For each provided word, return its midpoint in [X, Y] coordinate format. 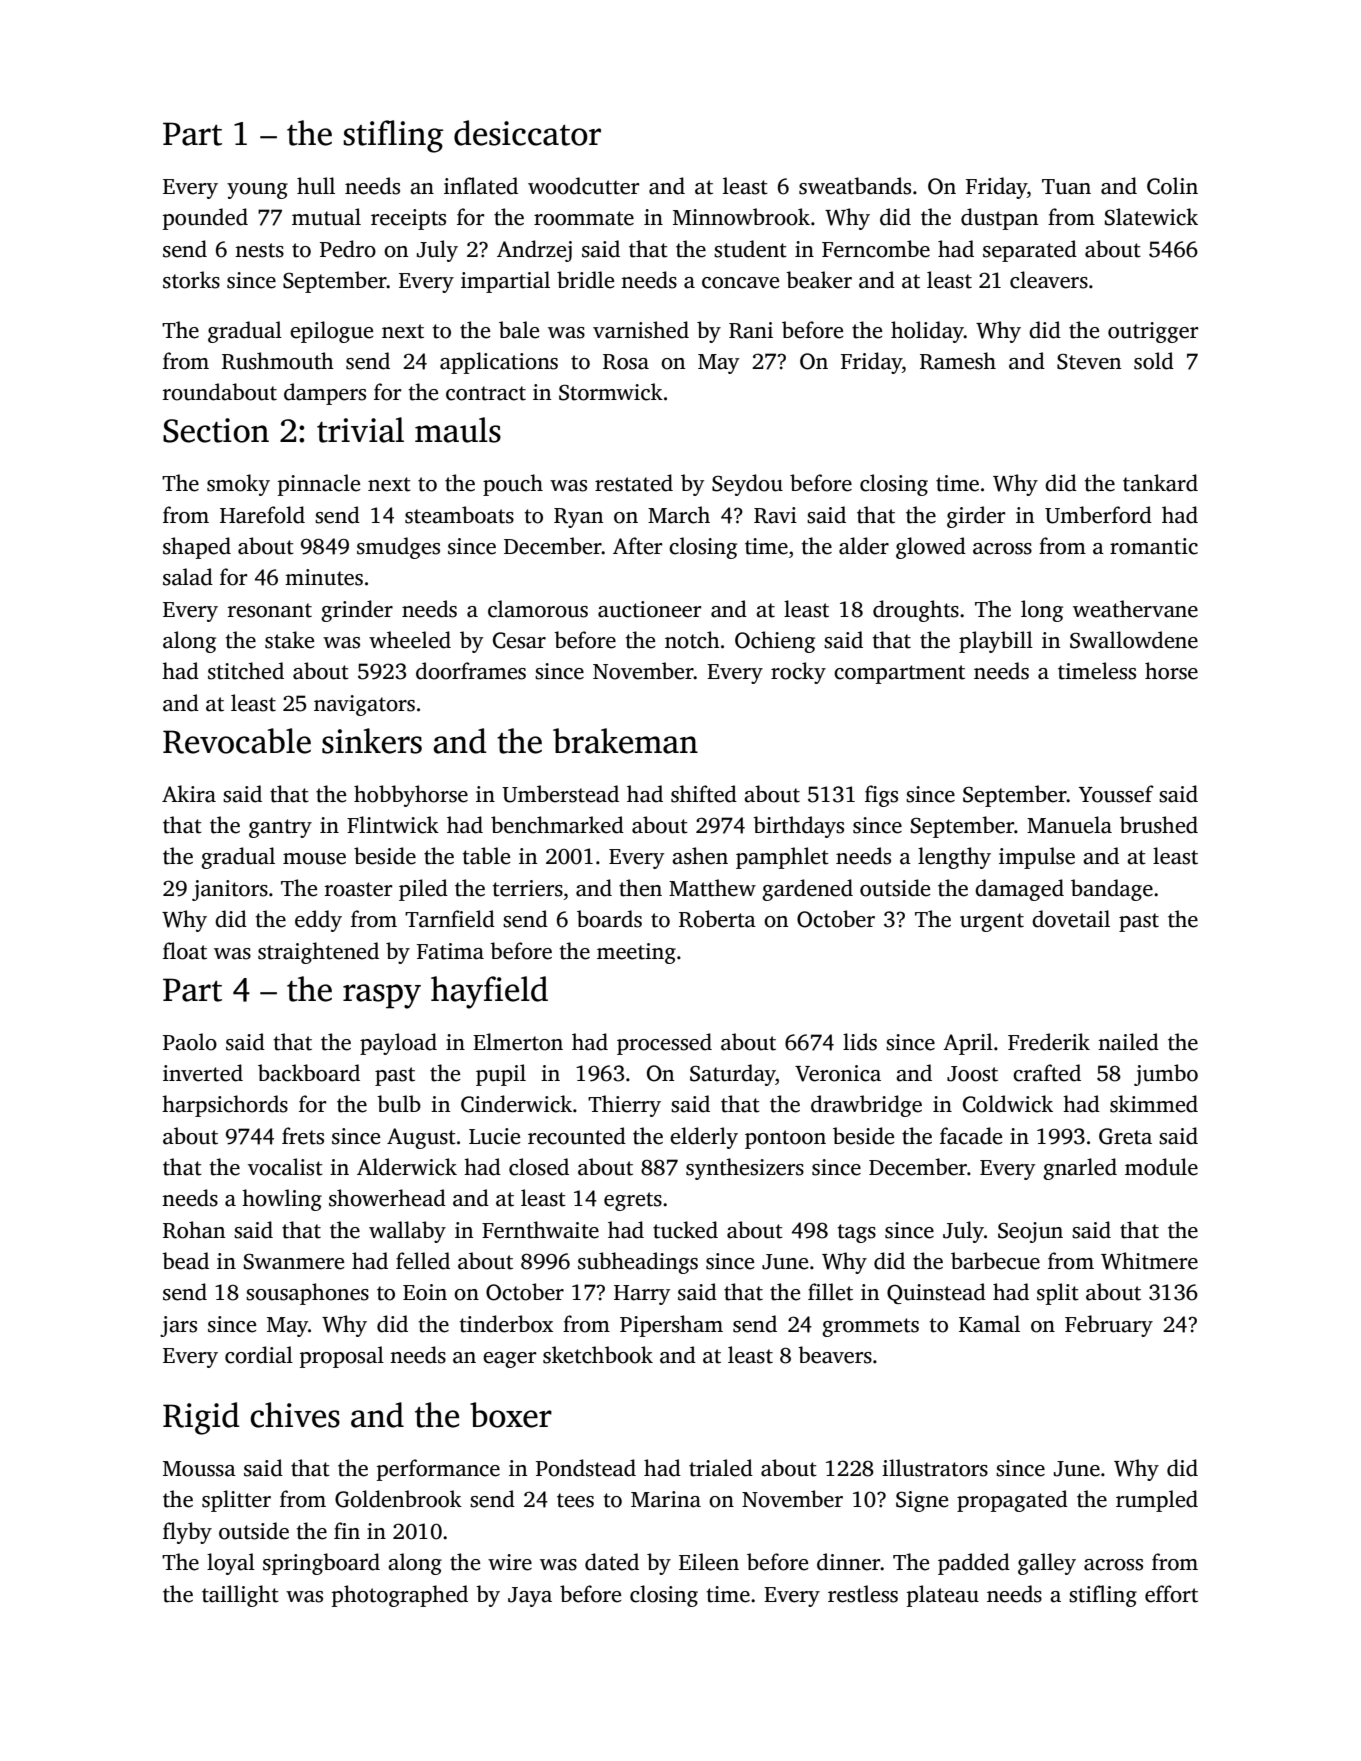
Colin [1172, 186]
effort [1171, 1594]
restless [863, 1594]
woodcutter [583, 186]
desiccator [527, 133]
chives [295, 1415]
